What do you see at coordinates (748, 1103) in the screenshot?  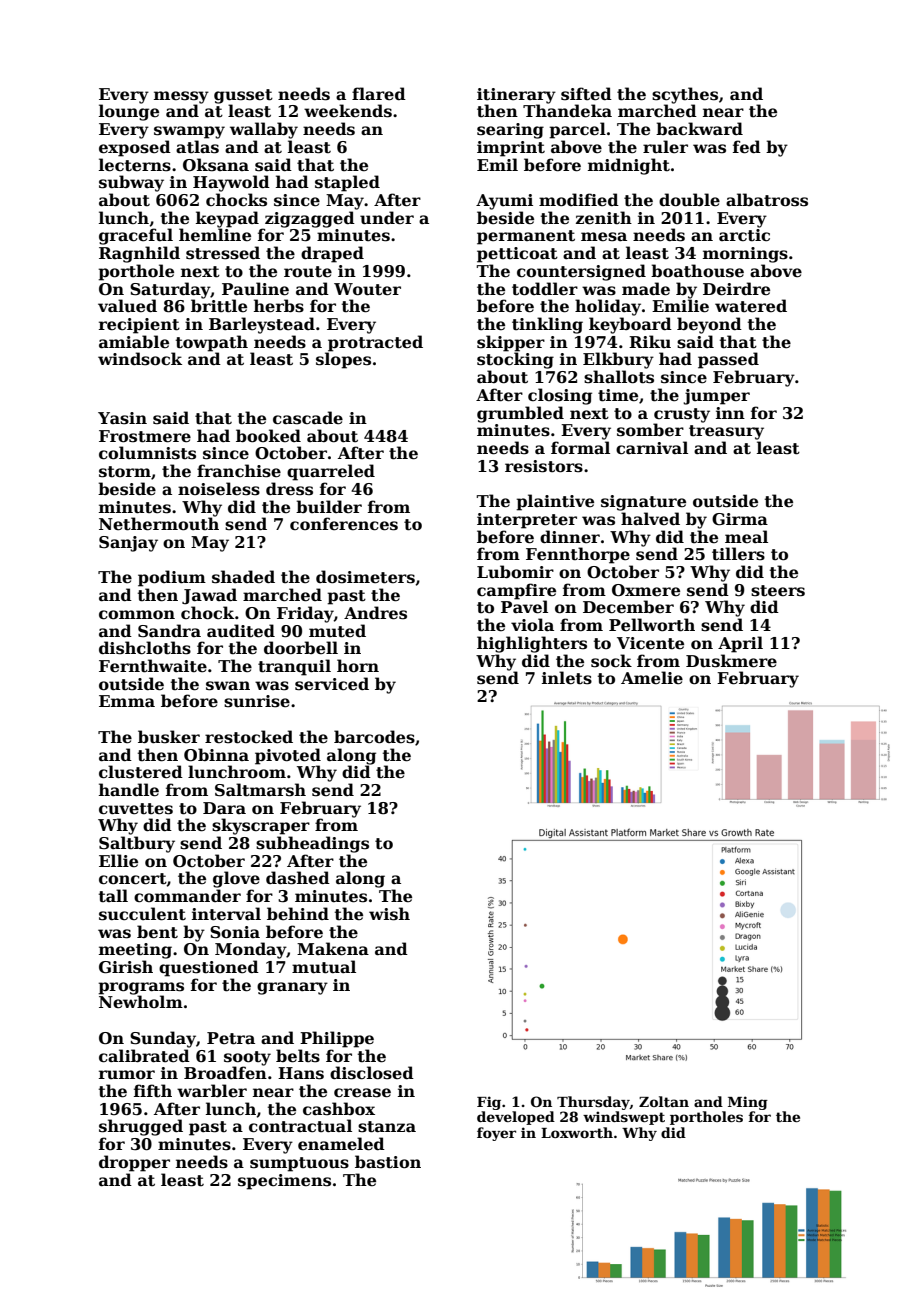 I see `Ming` at bounding box center [748, 1103].
